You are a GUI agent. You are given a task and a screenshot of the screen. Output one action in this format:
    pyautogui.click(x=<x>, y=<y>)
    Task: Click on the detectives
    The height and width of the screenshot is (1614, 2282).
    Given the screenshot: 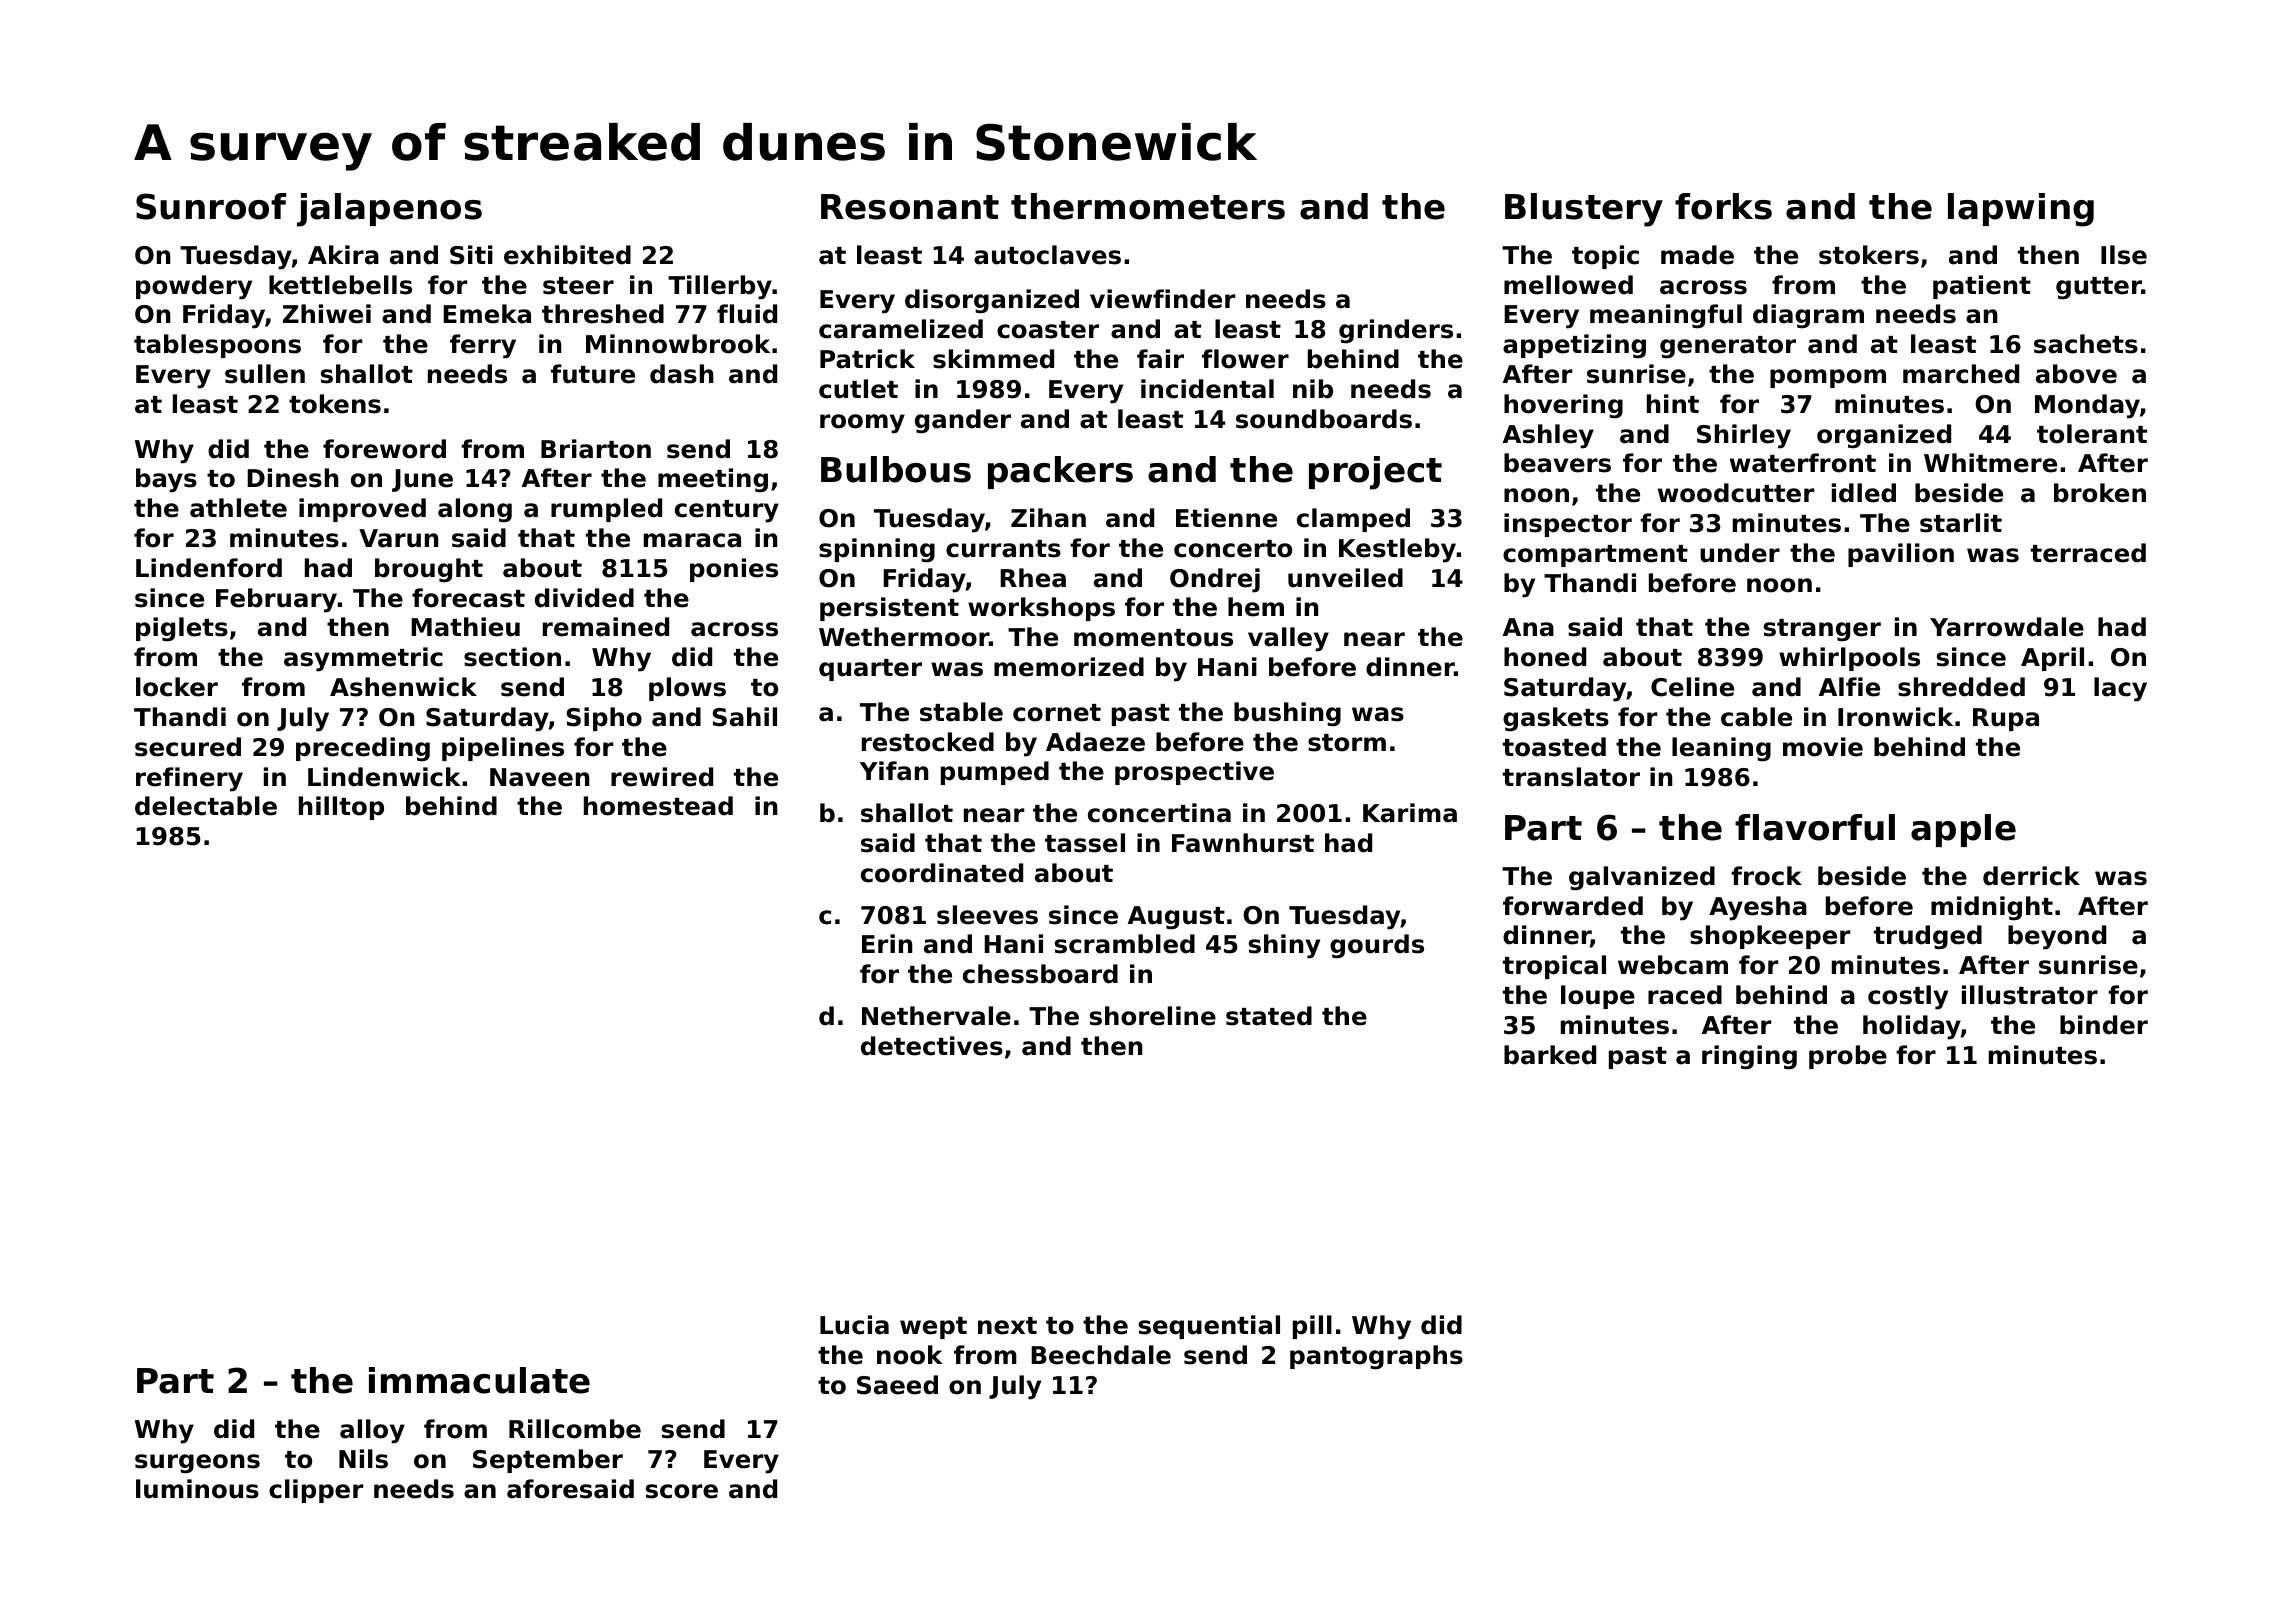 What is the action you would take?
    pyautogui.click(x=932, y=1046)
